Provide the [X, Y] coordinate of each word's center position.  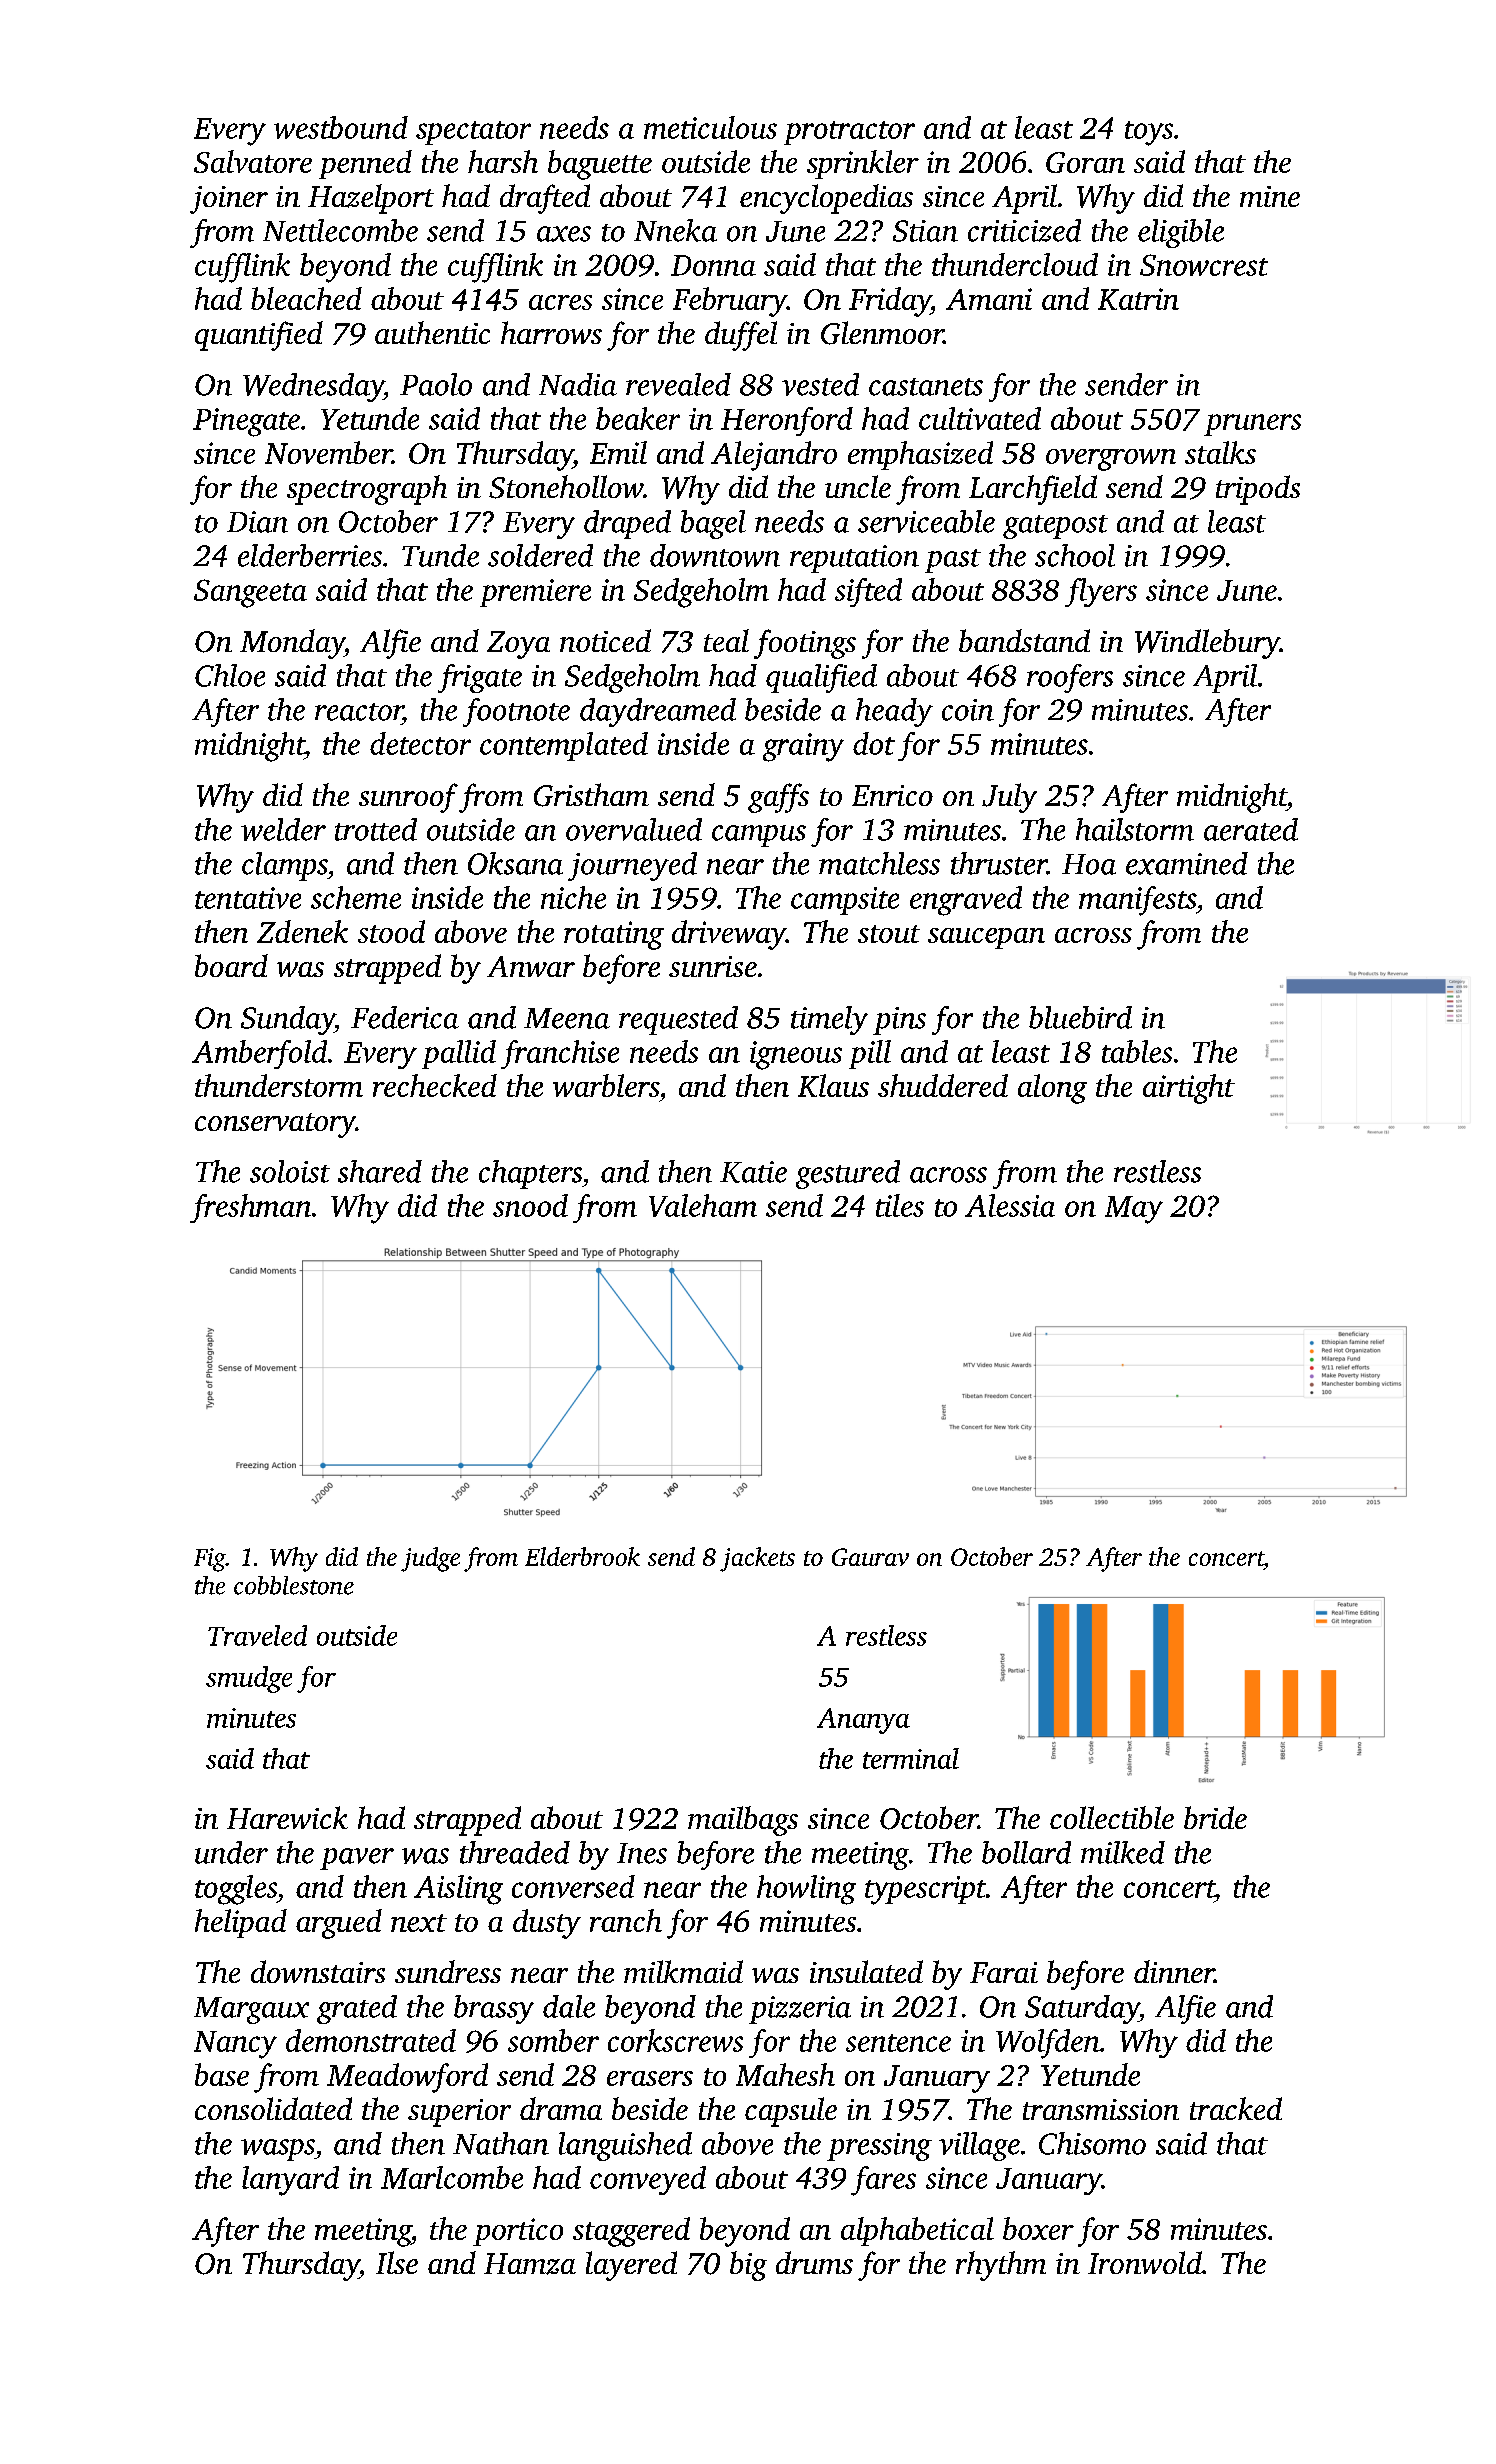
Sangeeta [250, 593]
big [748, 2266]
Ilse [397, 2262]
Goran [1085, 162]
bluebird [1080, 1017]
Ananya [863, 1721]
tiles [900, 1205]
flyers [1101, 592]
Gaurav [870, 1557]
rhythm [1001, 2266]
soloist [290, 1171]
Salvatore [253, 161]
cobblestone [294, 1585]
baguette [600, 165]
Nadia [578, 384]
